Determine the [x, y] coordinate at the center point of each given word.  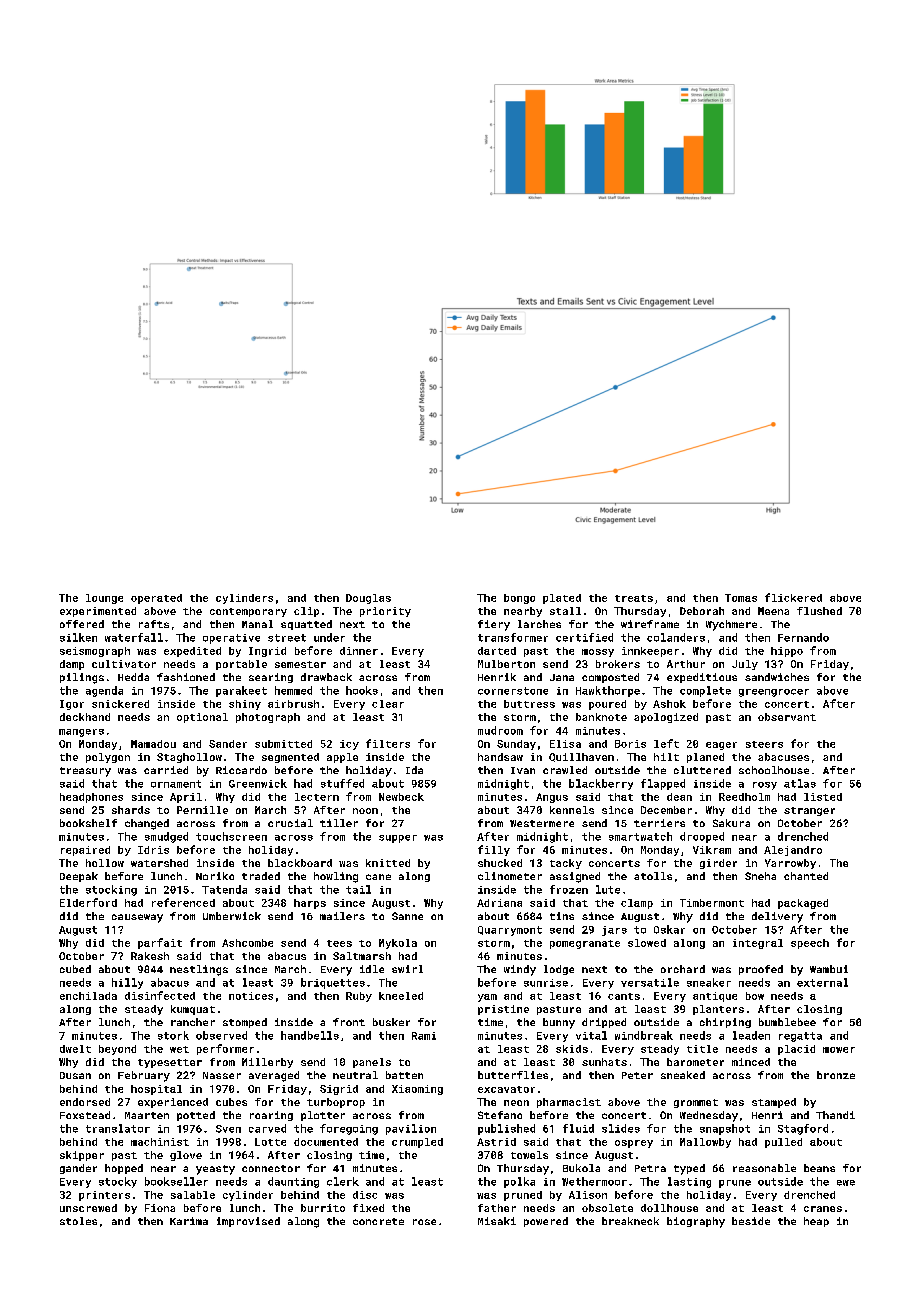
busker [391, 1022]
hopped [124, 1169]
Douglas [368, 599]
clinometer [510, 876]
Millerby [267, 1063]
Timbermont [712, 903]
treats [634, 598]
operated [156, 599]
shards [131, 810]
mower [839, 1050]
